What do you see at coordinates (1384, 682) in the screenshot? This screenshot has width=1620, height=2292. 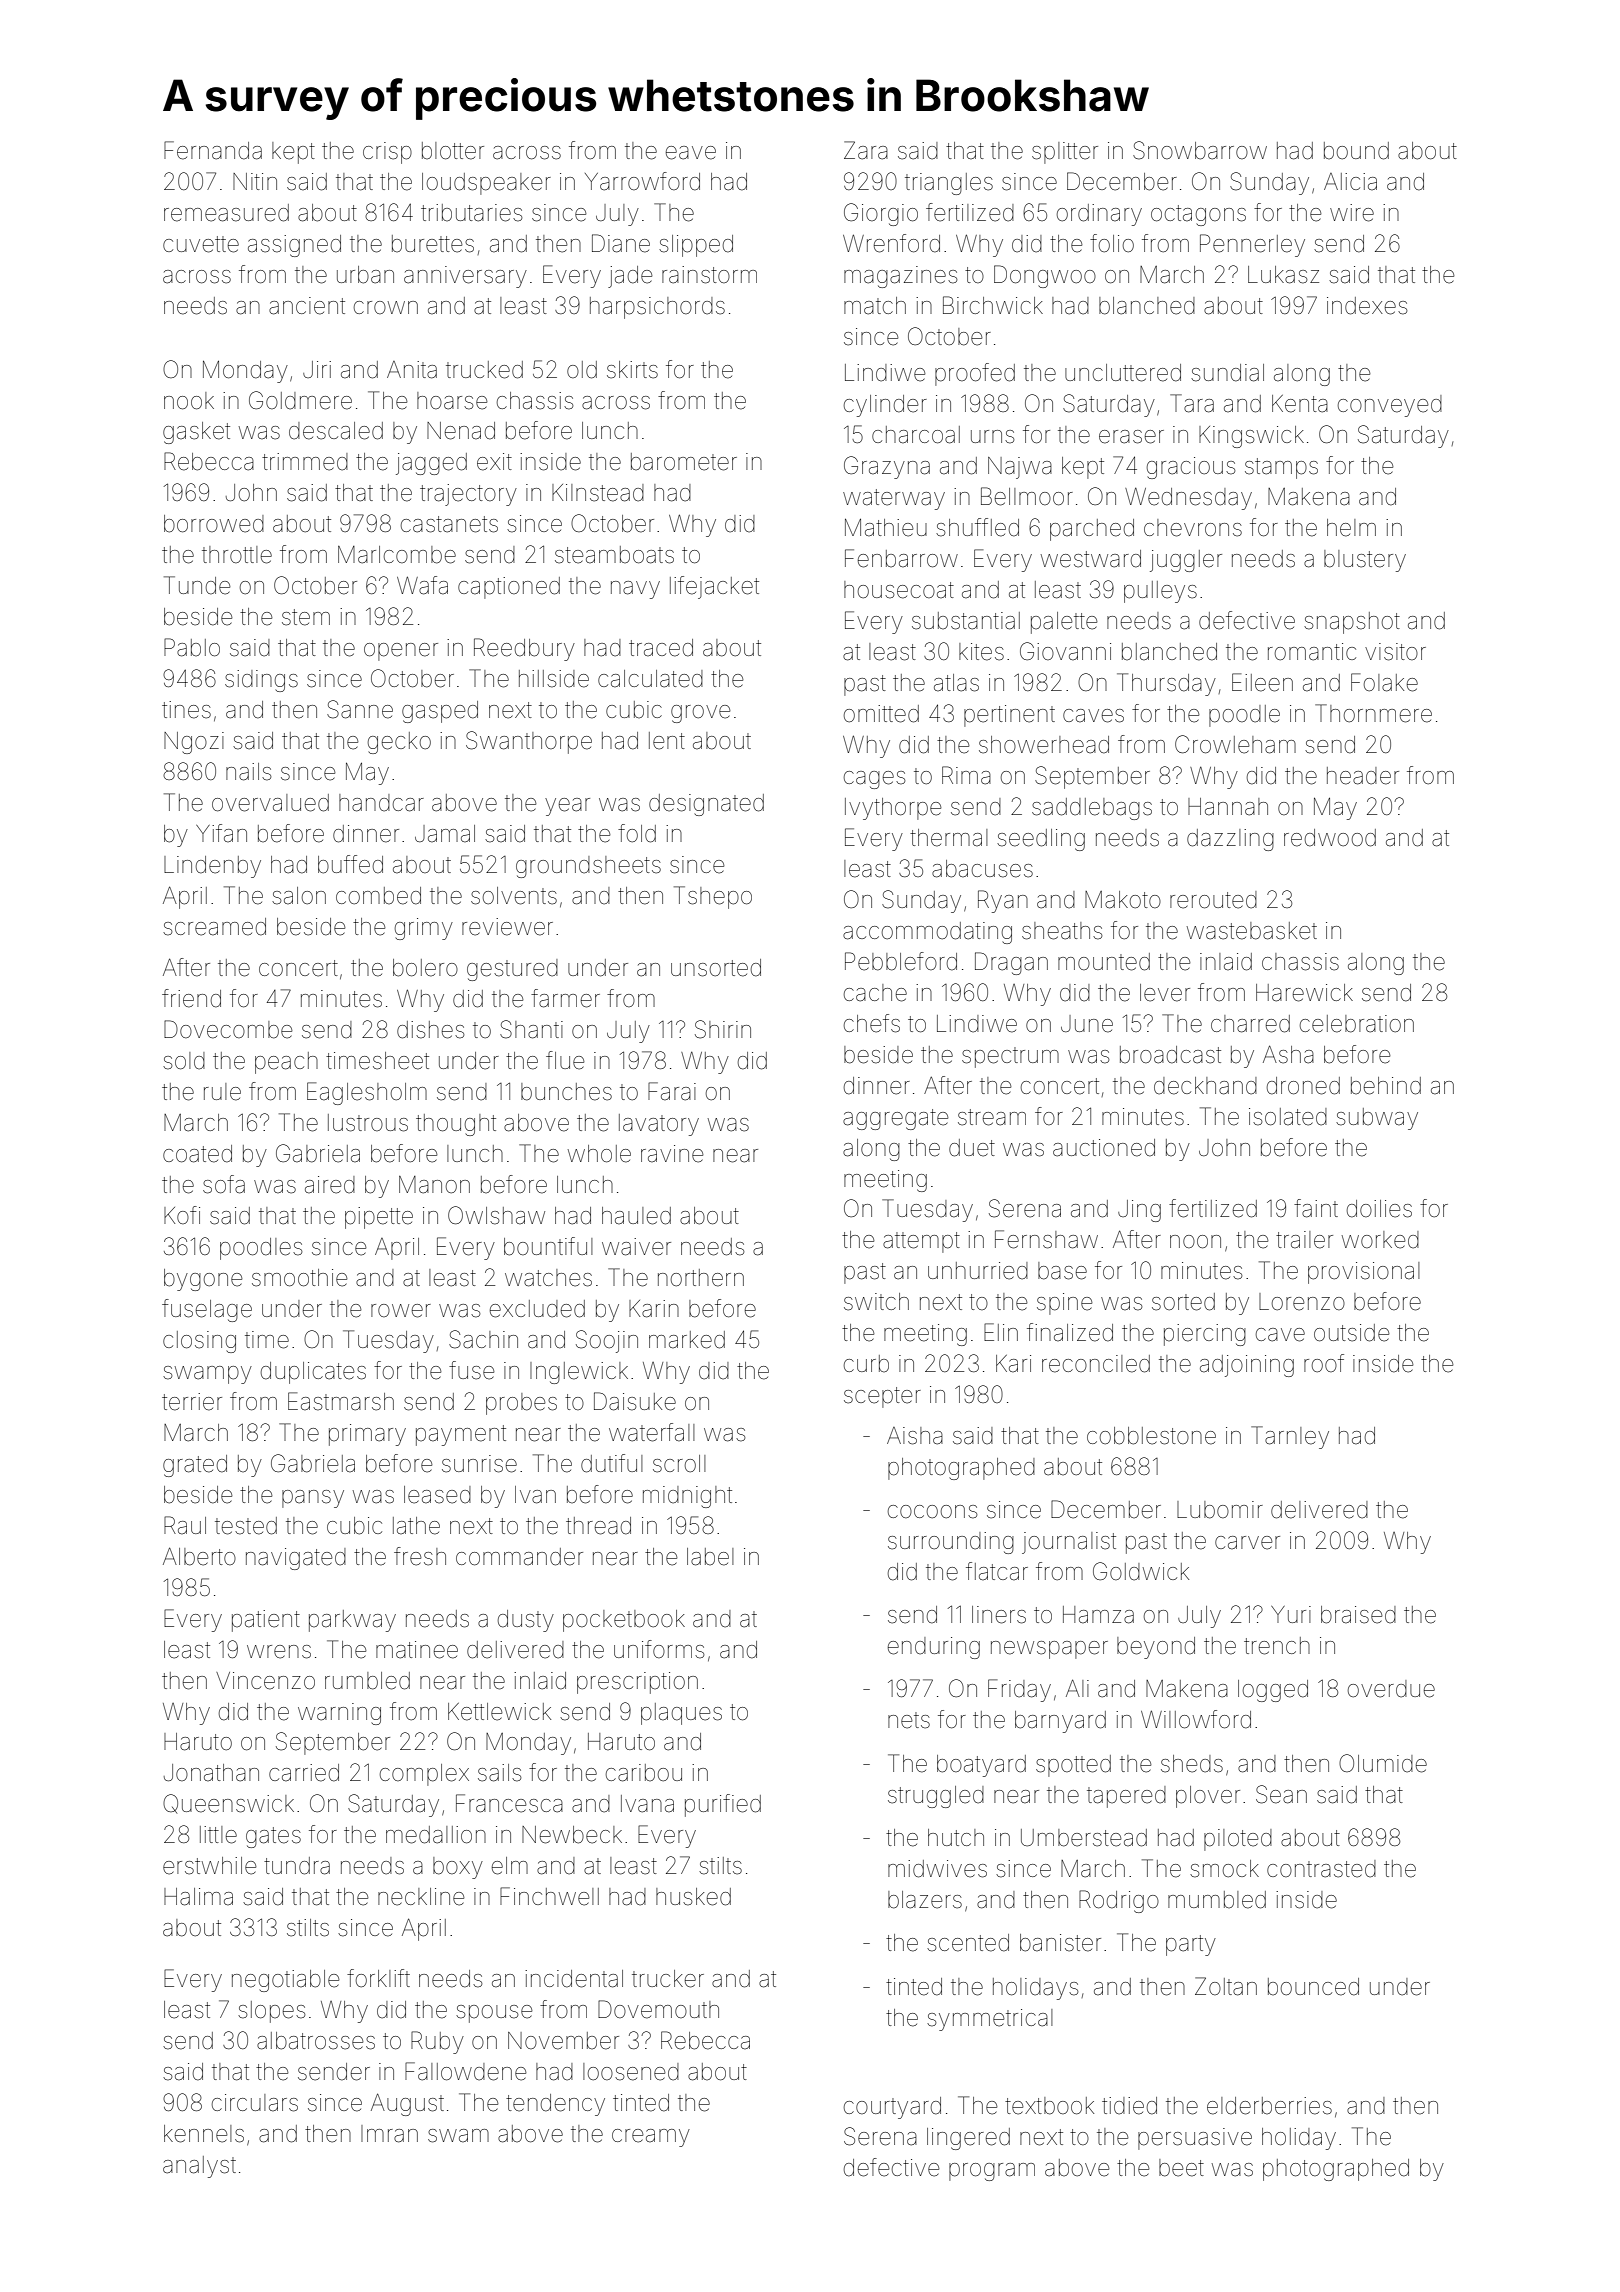 I see `Folake` at bounding box center [1384, 682].
